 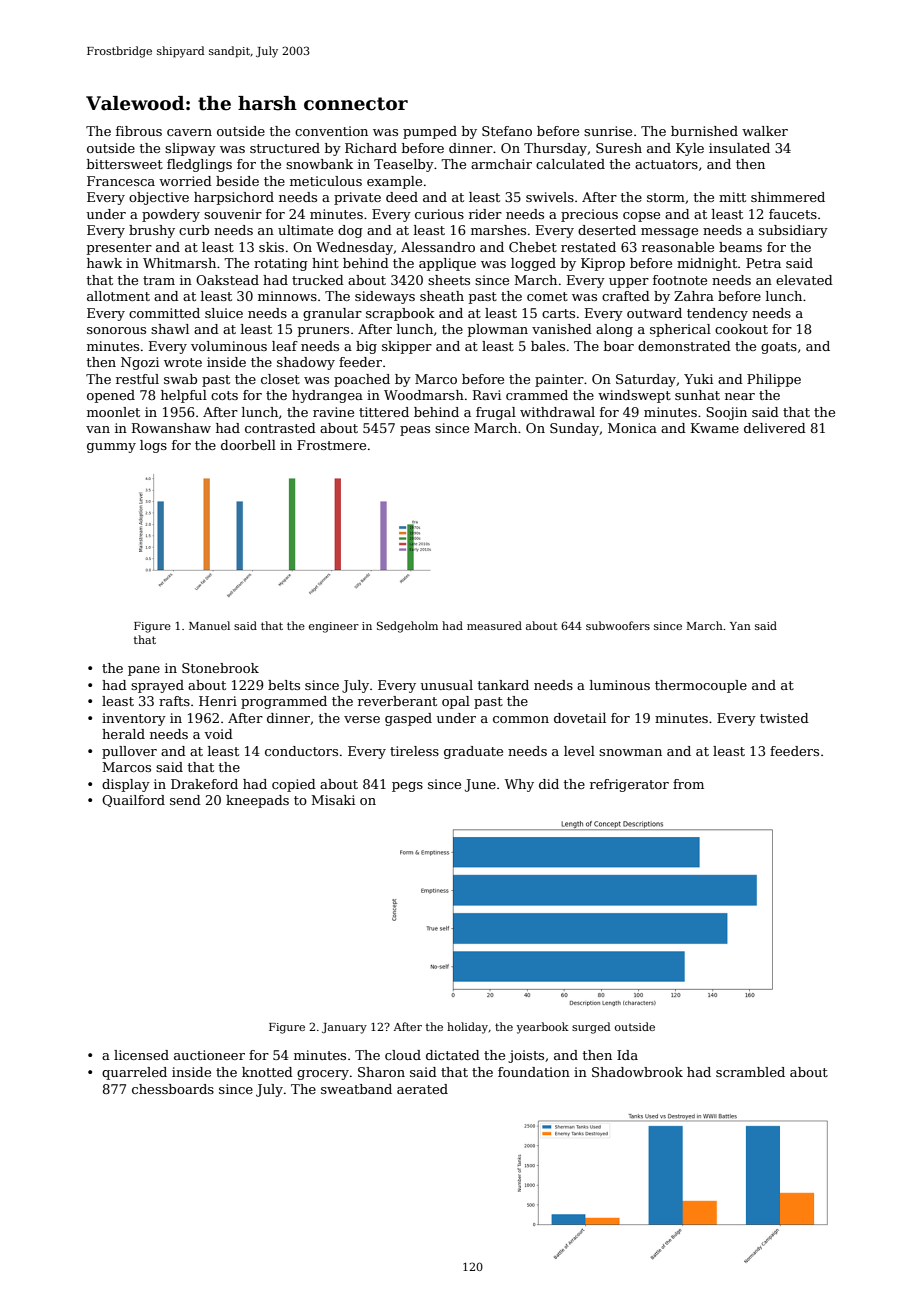 I want to click on quarreled, so click(x=134, y=1073).
